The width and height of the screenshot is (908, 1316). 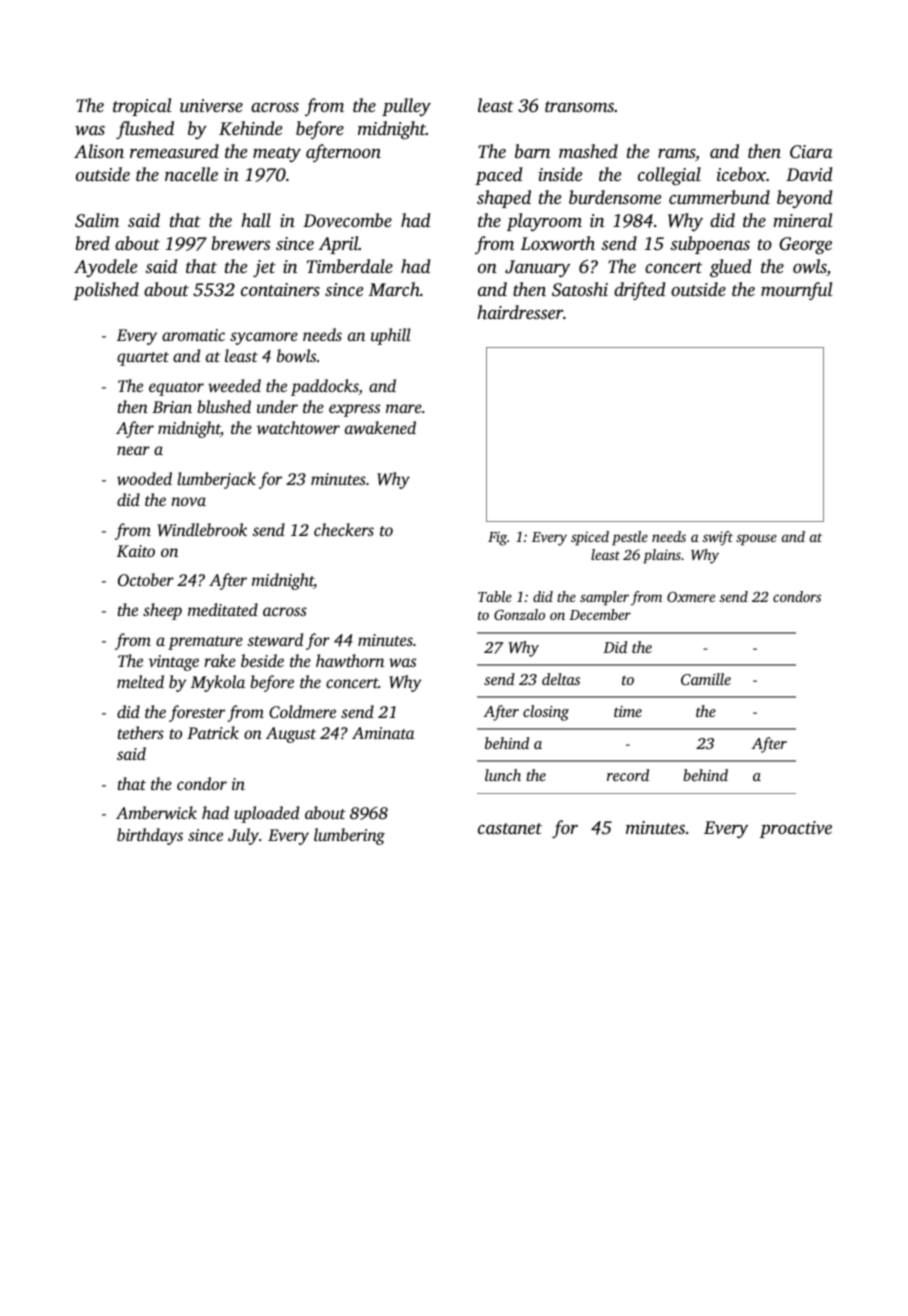 What do you see at coordinates (344, 529) in the screenshot?
I see `checkers` at bounding box center [344, 529].
